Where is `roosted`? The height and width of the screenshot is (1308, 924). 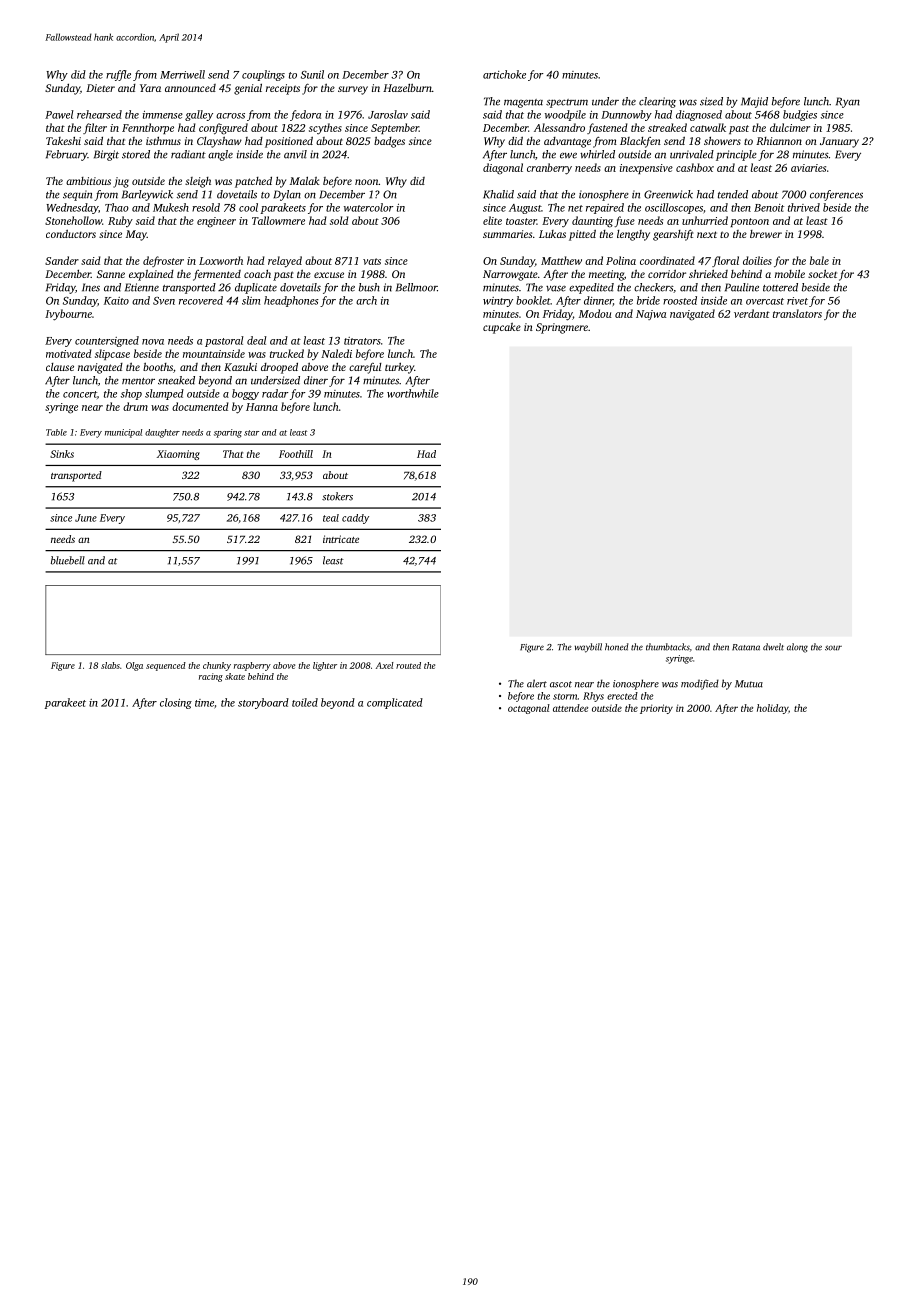
roosted is located at coordinates (680, 300).
